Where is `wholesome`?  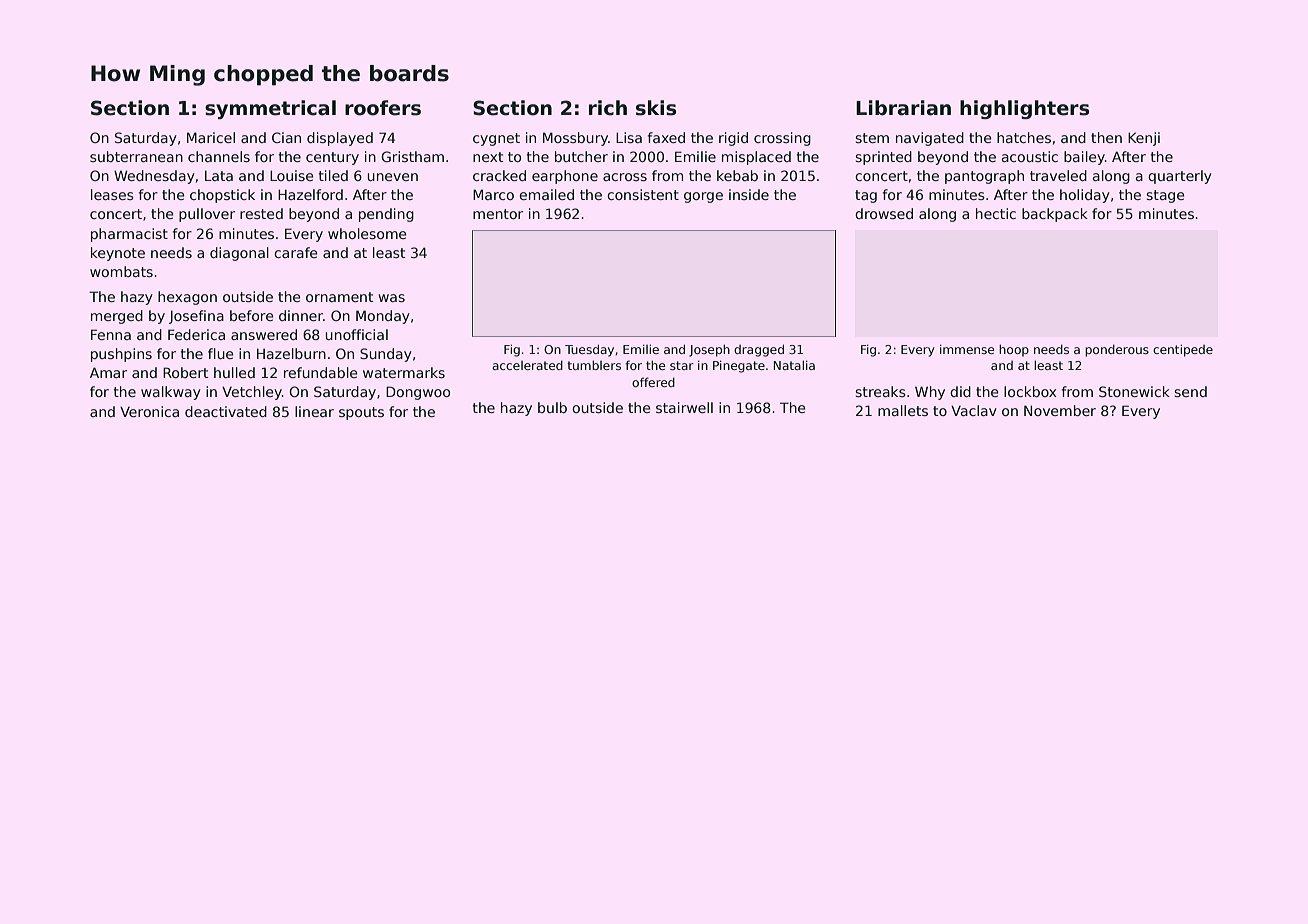
wholesome is located at coordinates (367, 233).
